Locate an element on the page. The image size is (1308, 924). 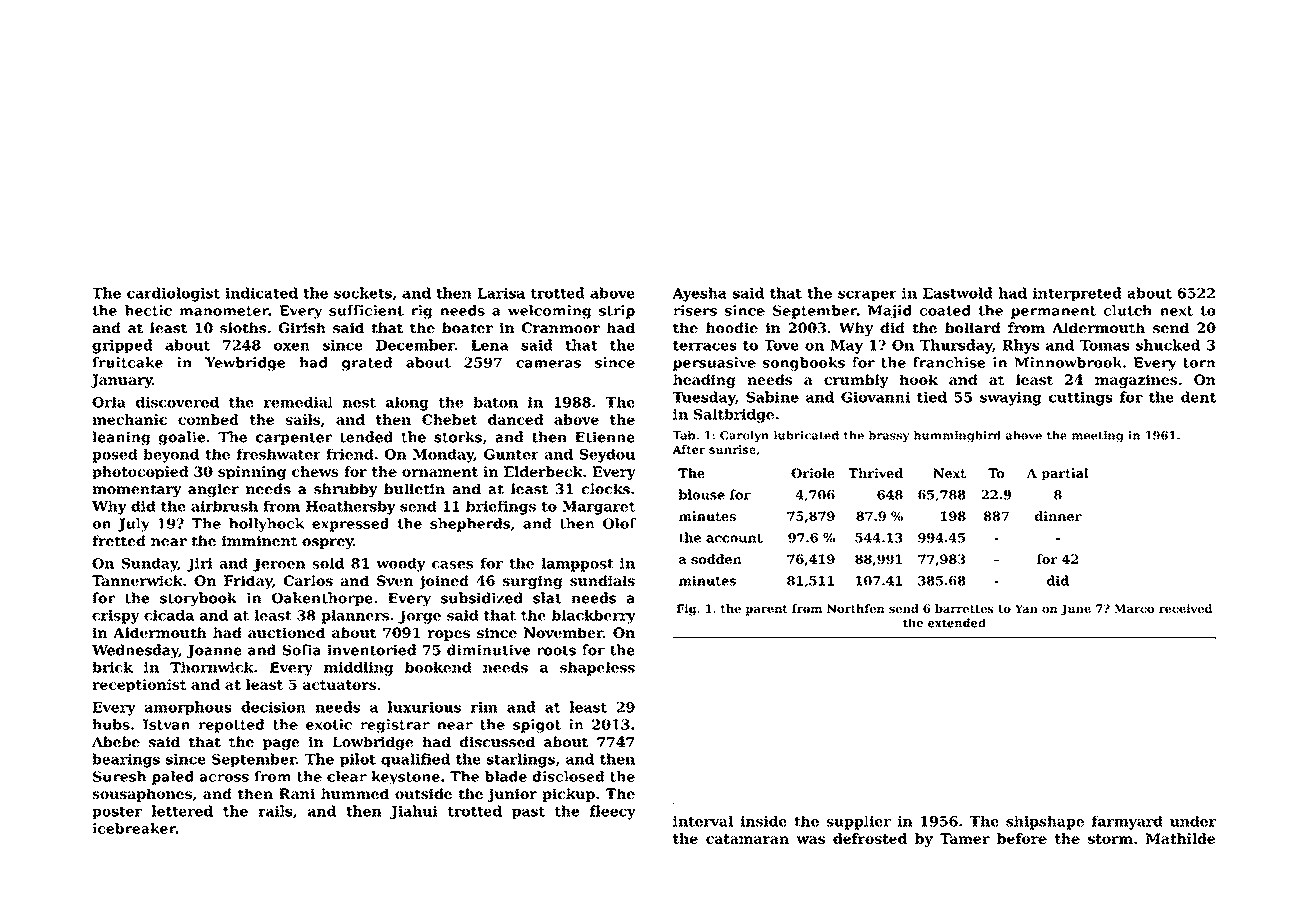
catamaran is located at coordinates (747, 839).
